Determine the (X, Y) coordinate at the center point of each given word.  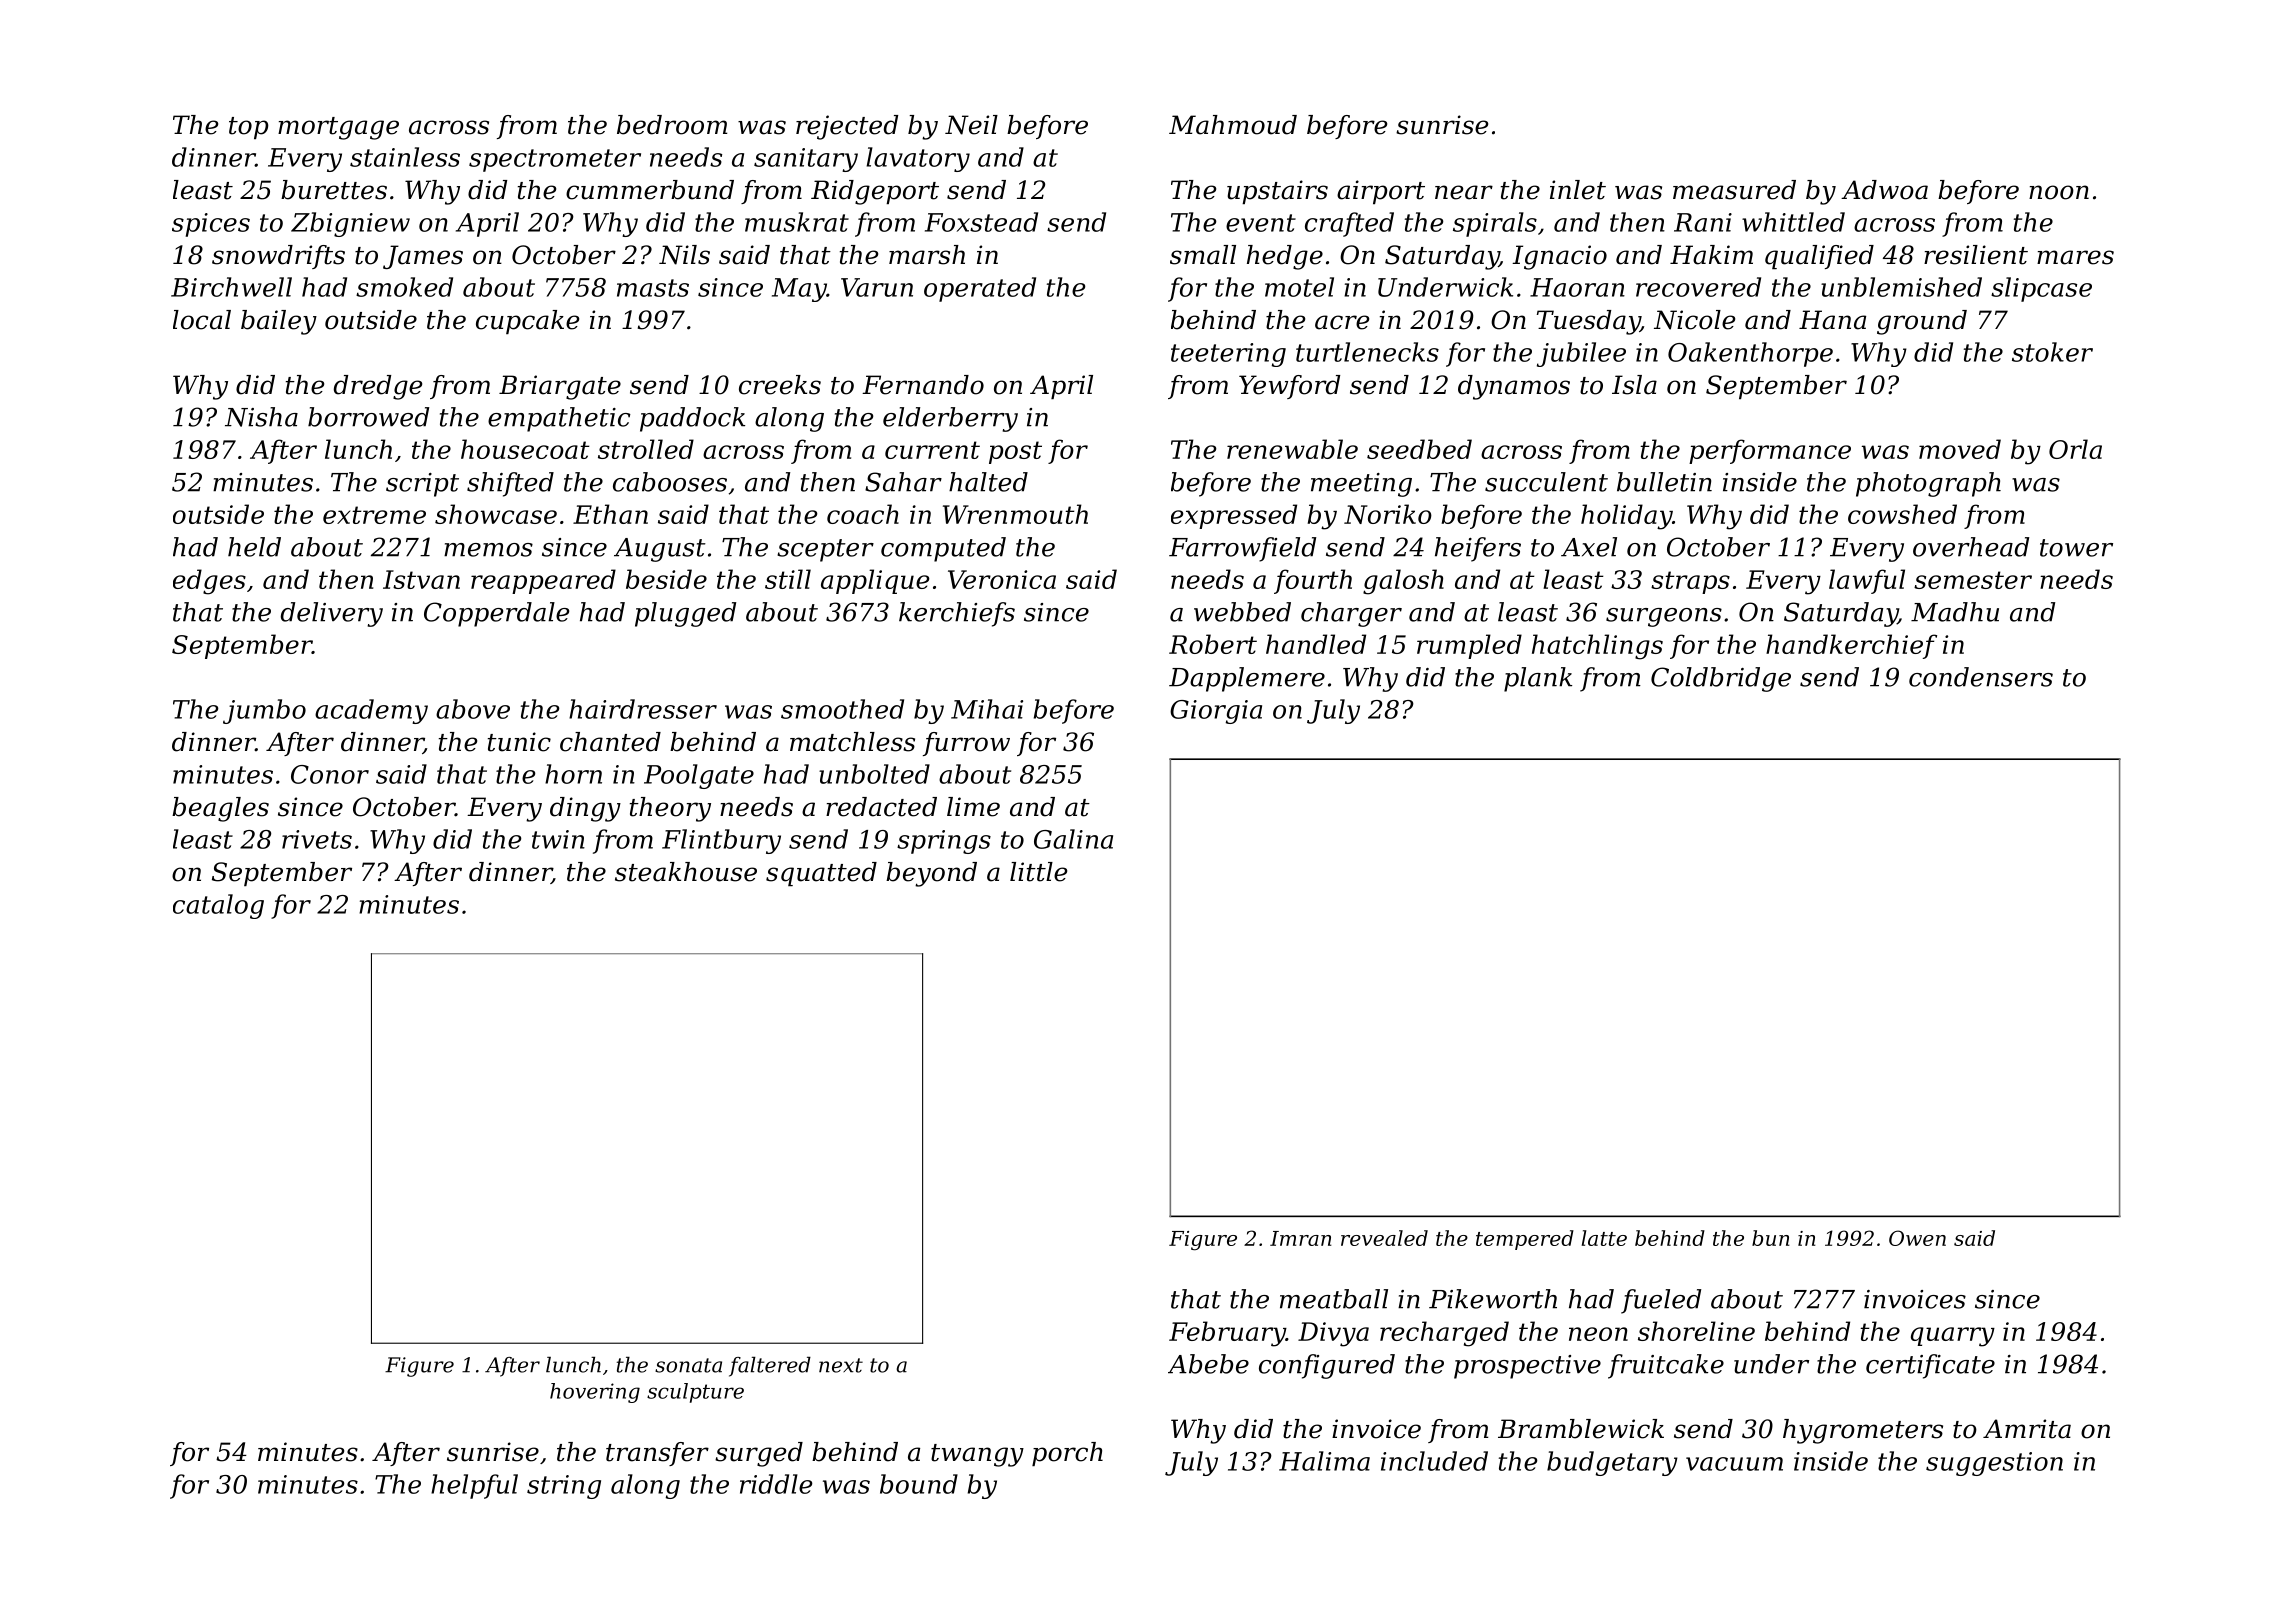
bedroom (672, 125)
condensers (1981, 677)
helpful (474, 1486)
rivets (317, 839)
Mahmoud (1233, 125)
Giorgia (1216, 712)
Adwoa (1884, 190)
